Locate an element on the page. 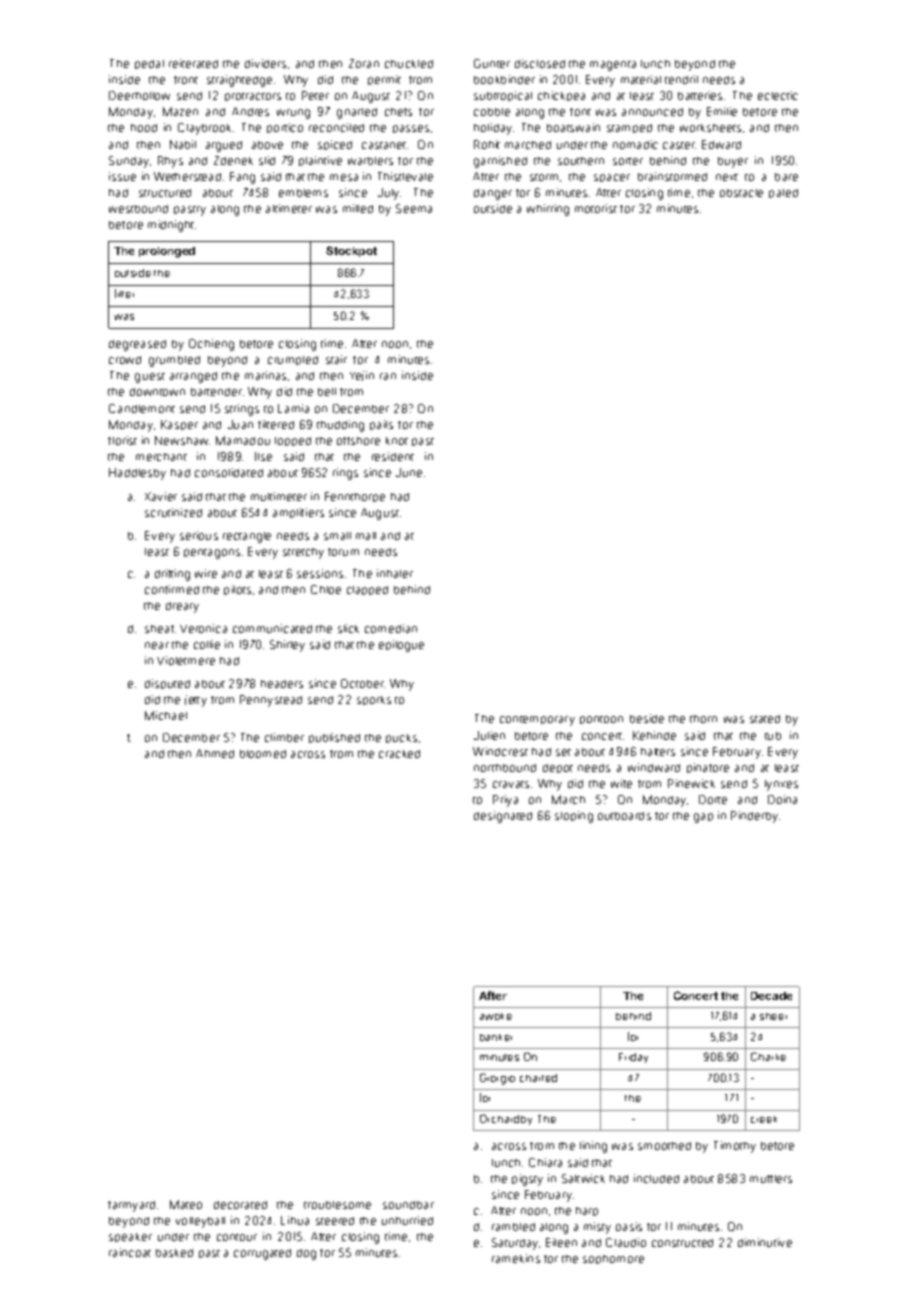 This image has width=908, height=1316. farmyard is located at coordinates (131, 1206).
